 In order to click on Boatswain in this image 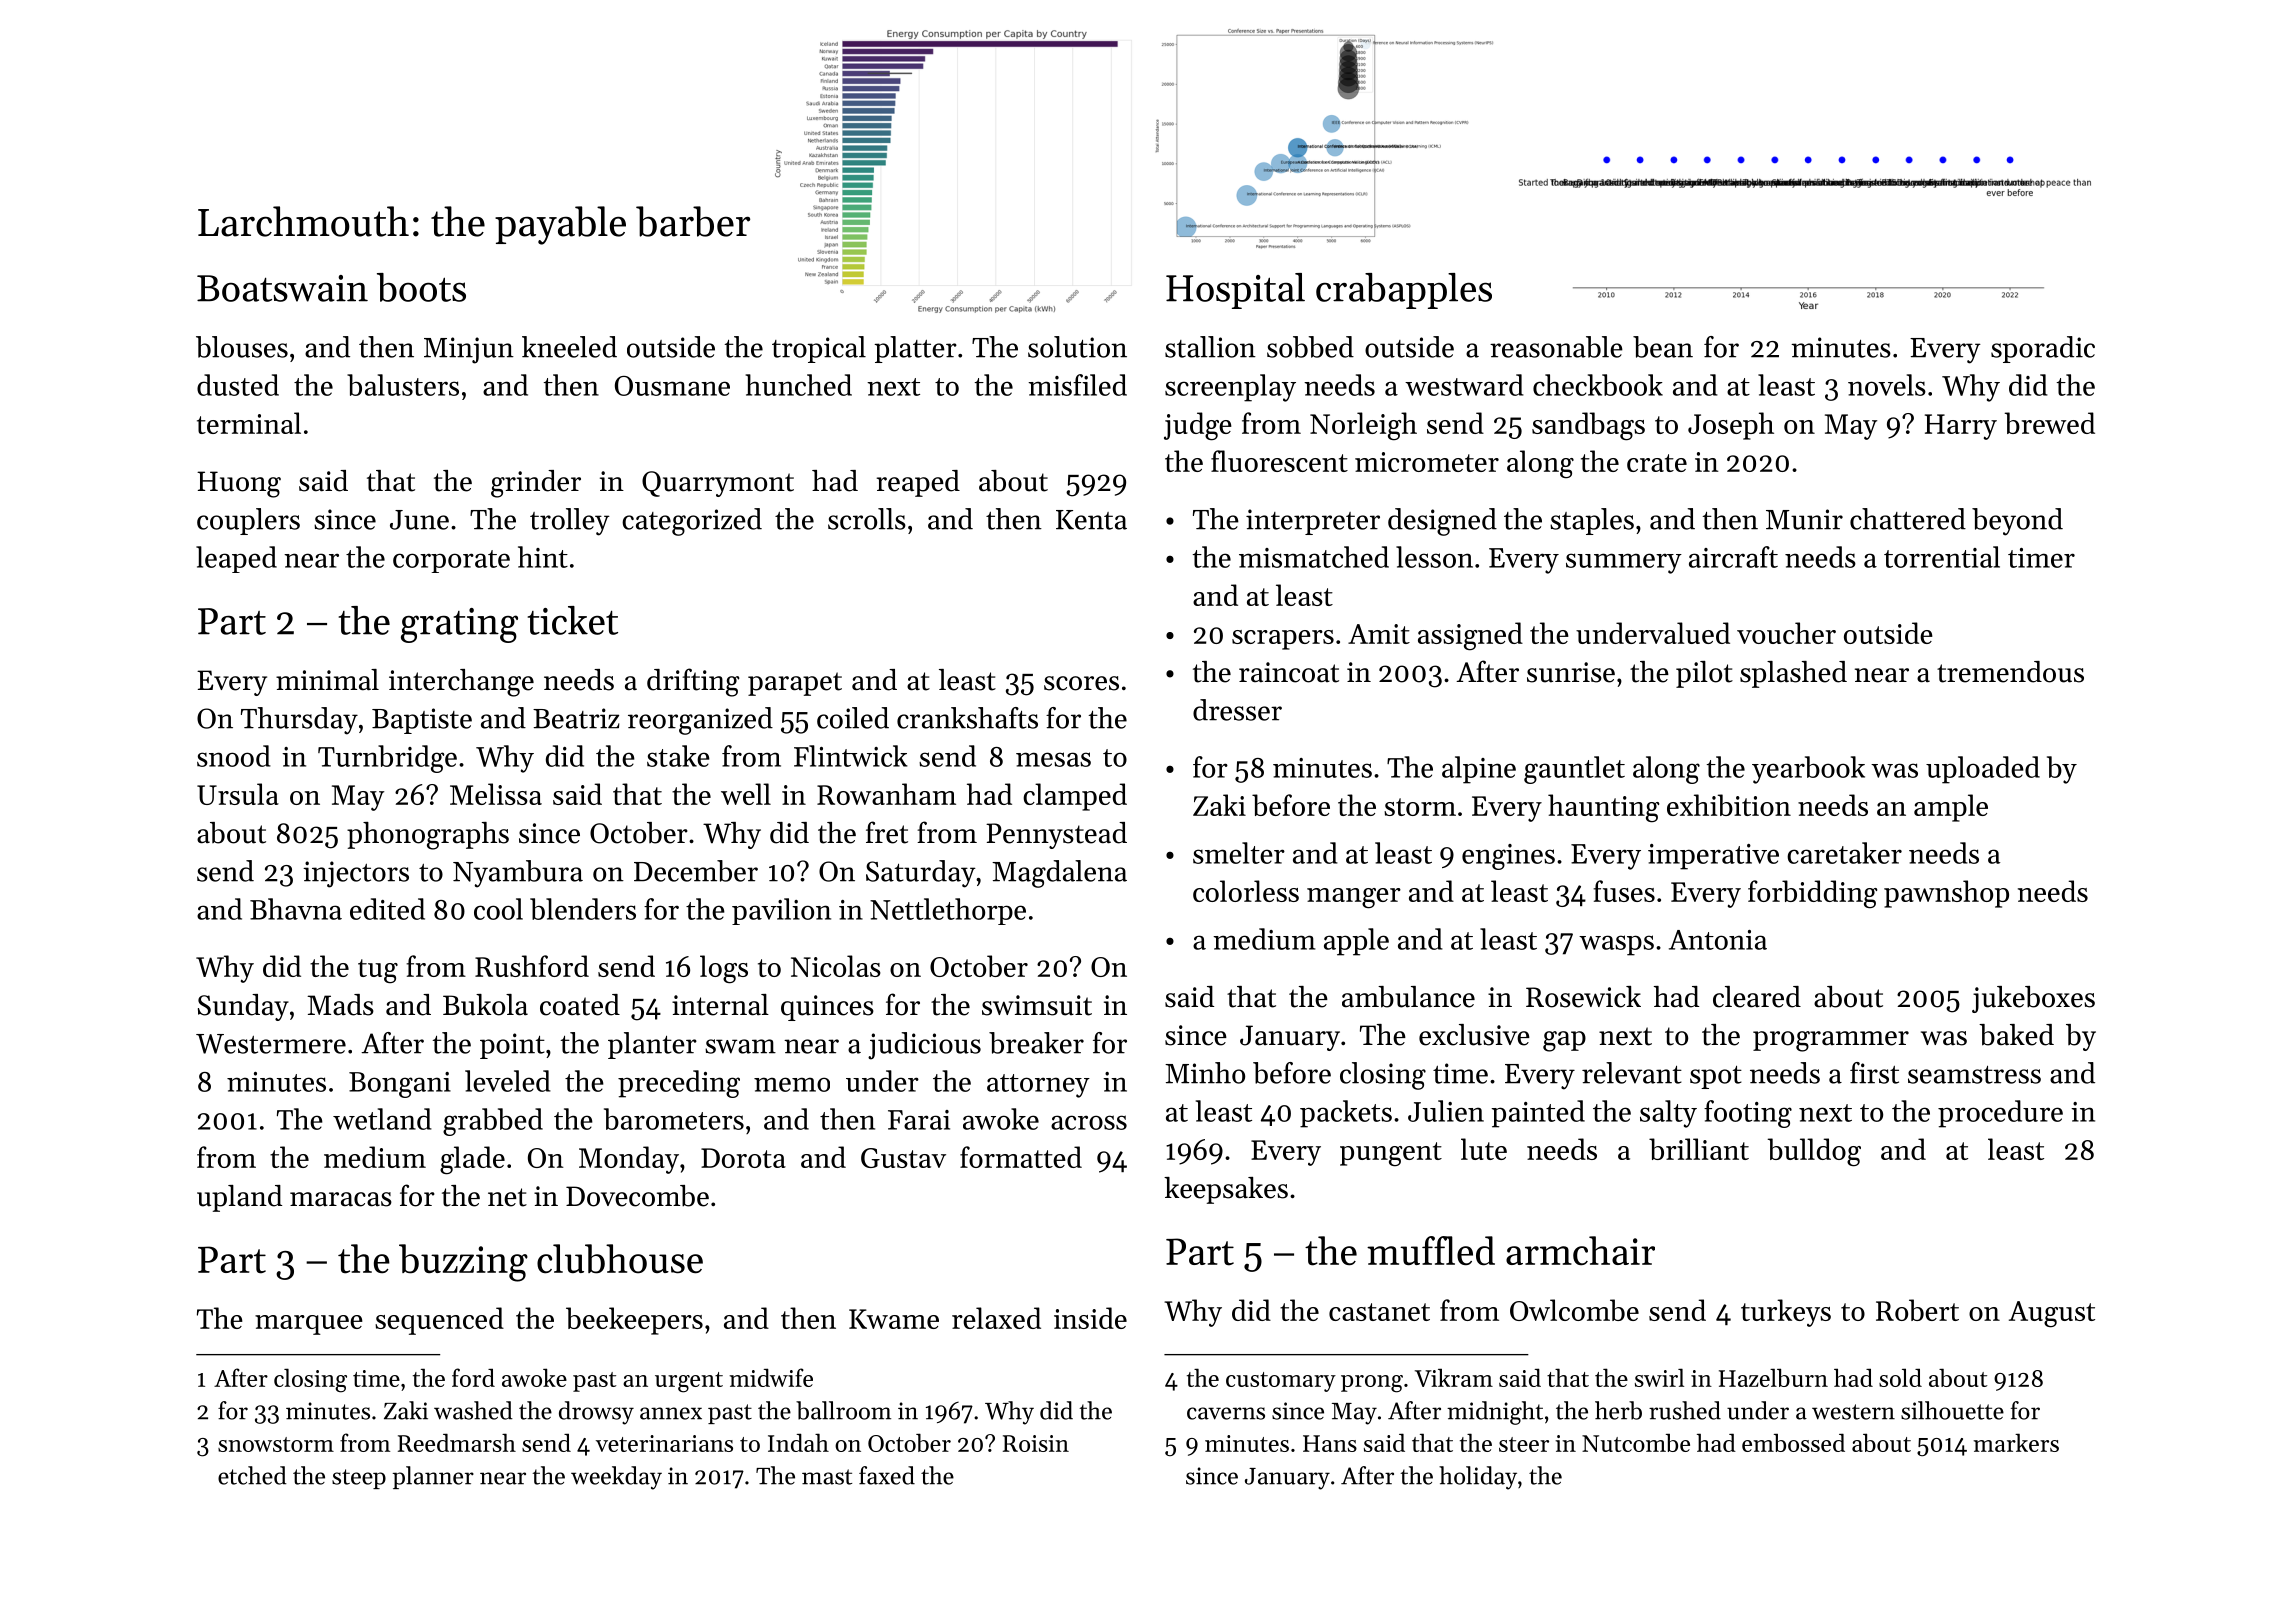, I will do `click(282, 288)`.
